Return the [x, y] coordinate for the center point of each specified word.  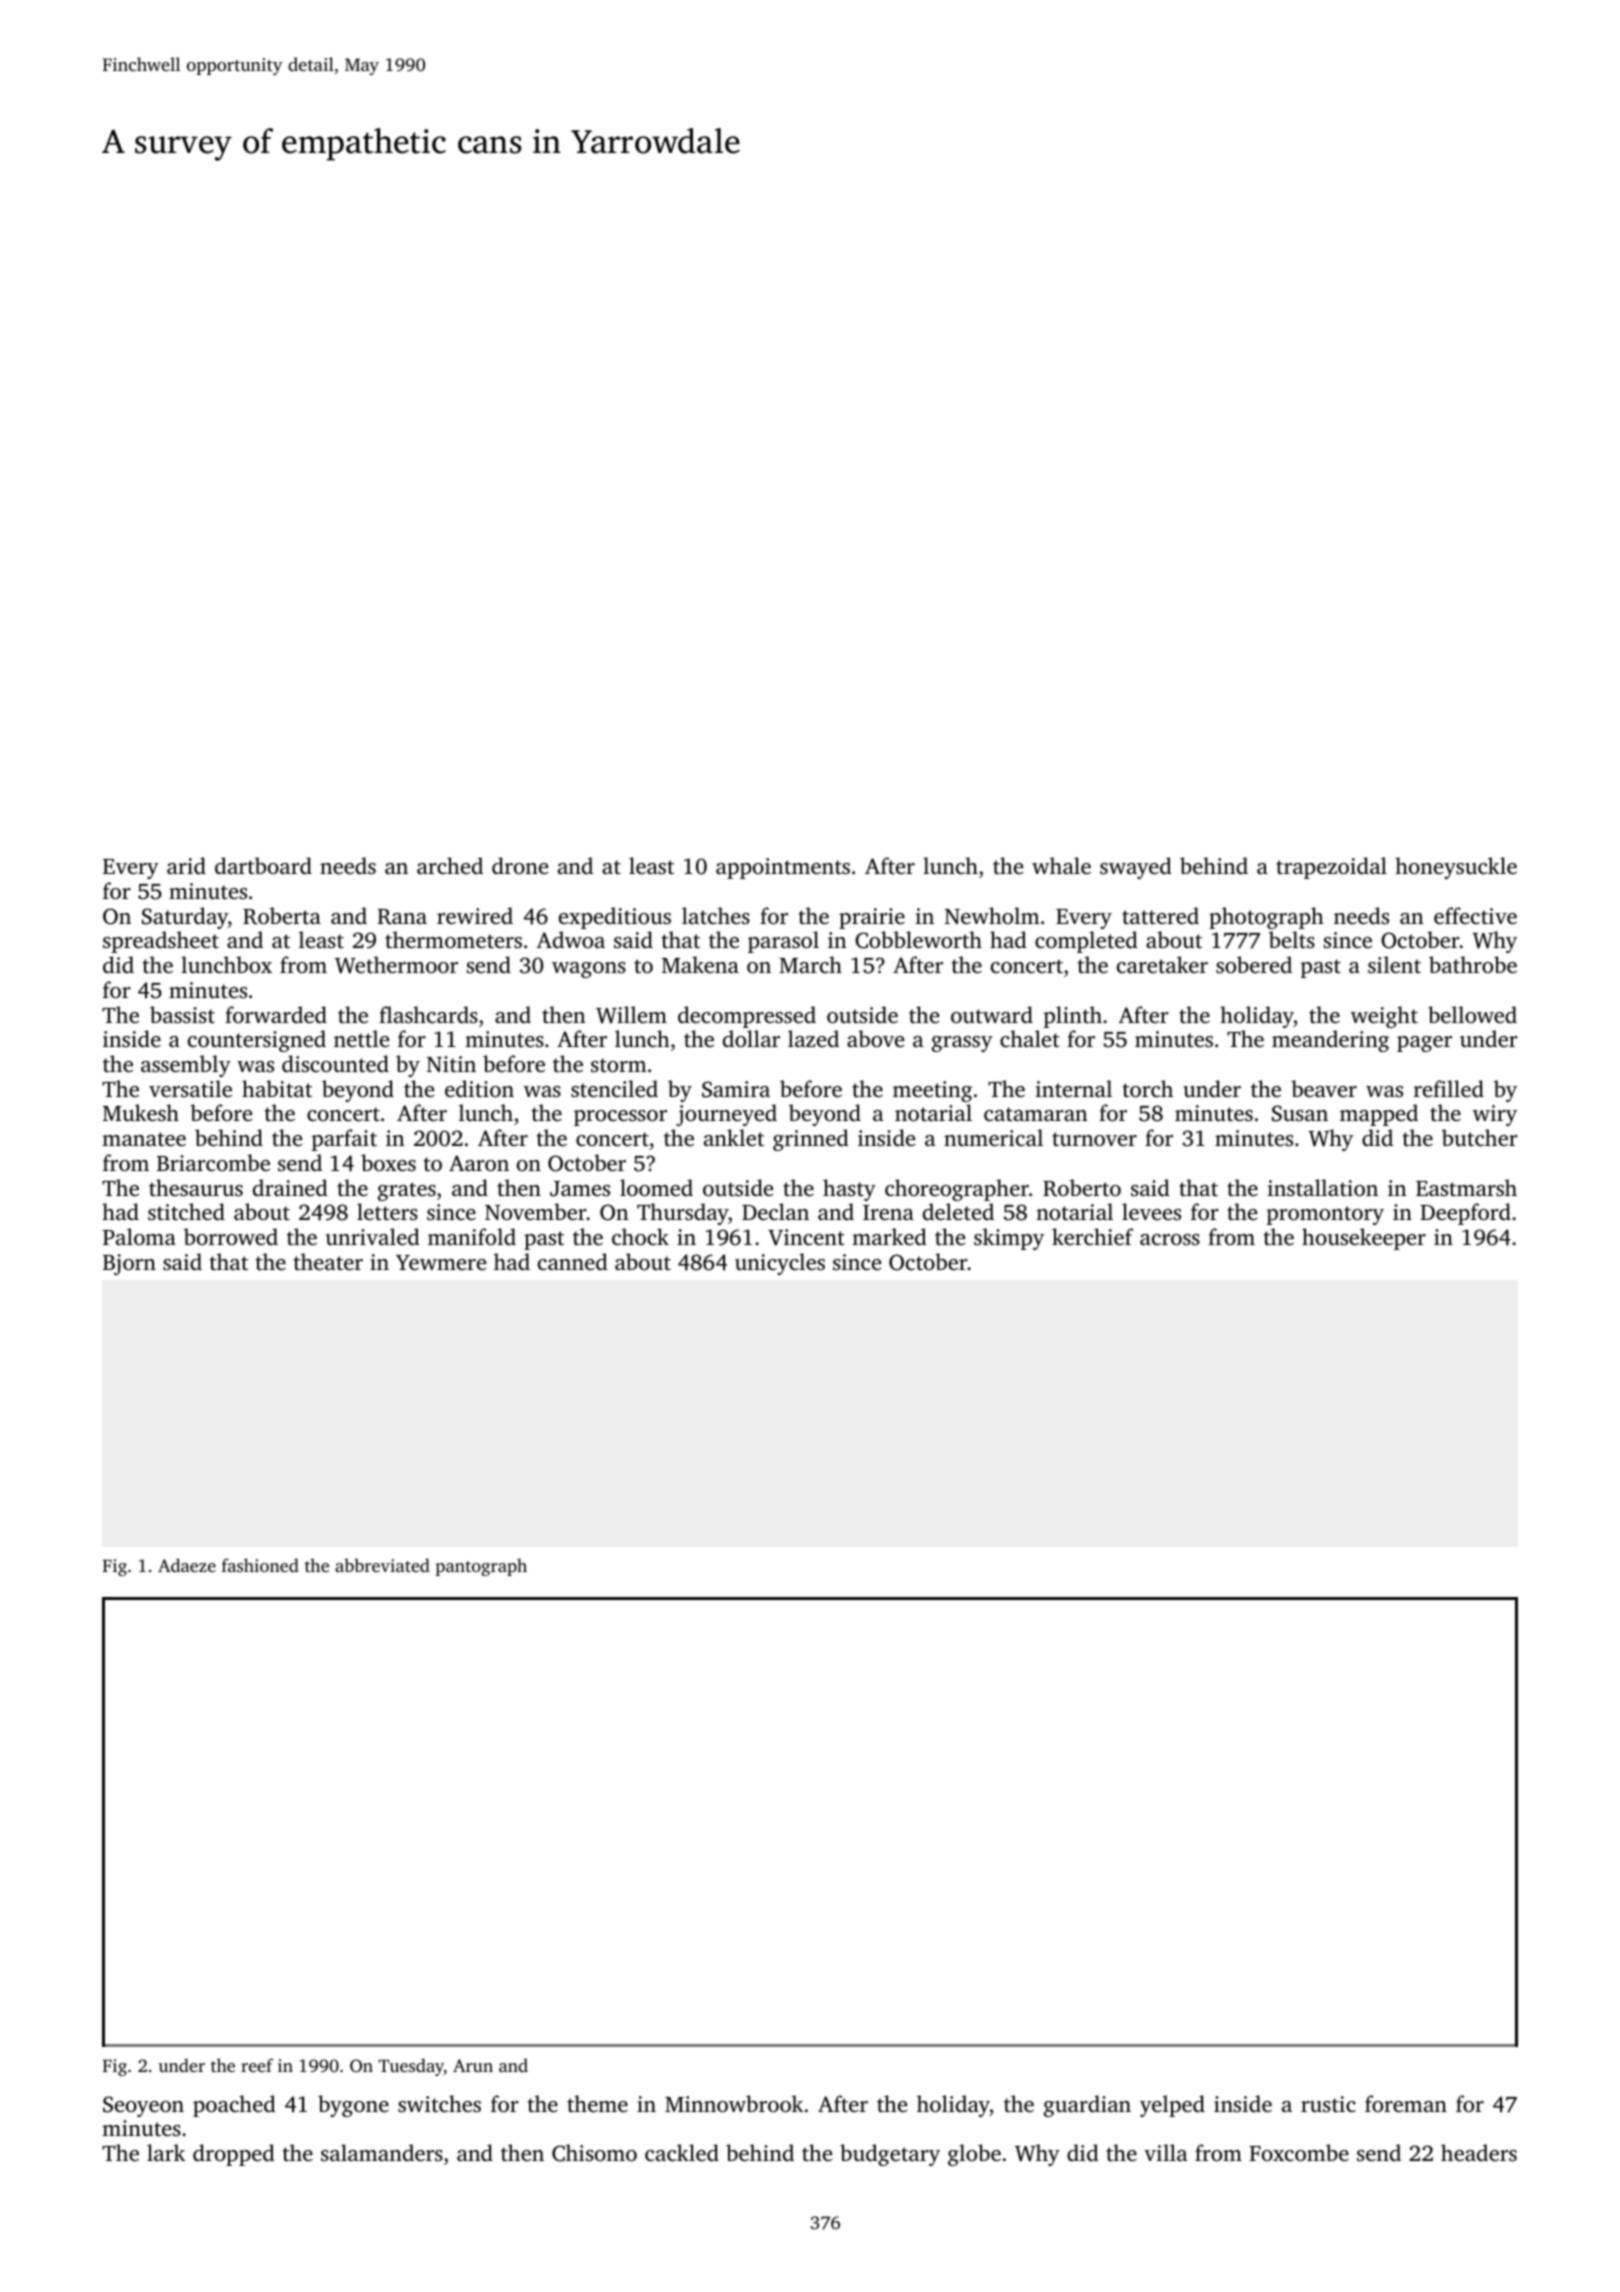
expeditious [615, 918]
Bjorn [129, 1264]
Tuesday [411, 2067]
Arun [473, 2065]
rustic [1328, 2104]
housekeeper [1364, 1239]
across [1170, 1239]
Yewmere [441, 1262]
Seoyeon [143, 2106]
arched [450, 865]
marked [889, 1236]
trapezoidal [1331, 868]
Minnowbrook [734, 2103]
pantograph [481, 1567]
